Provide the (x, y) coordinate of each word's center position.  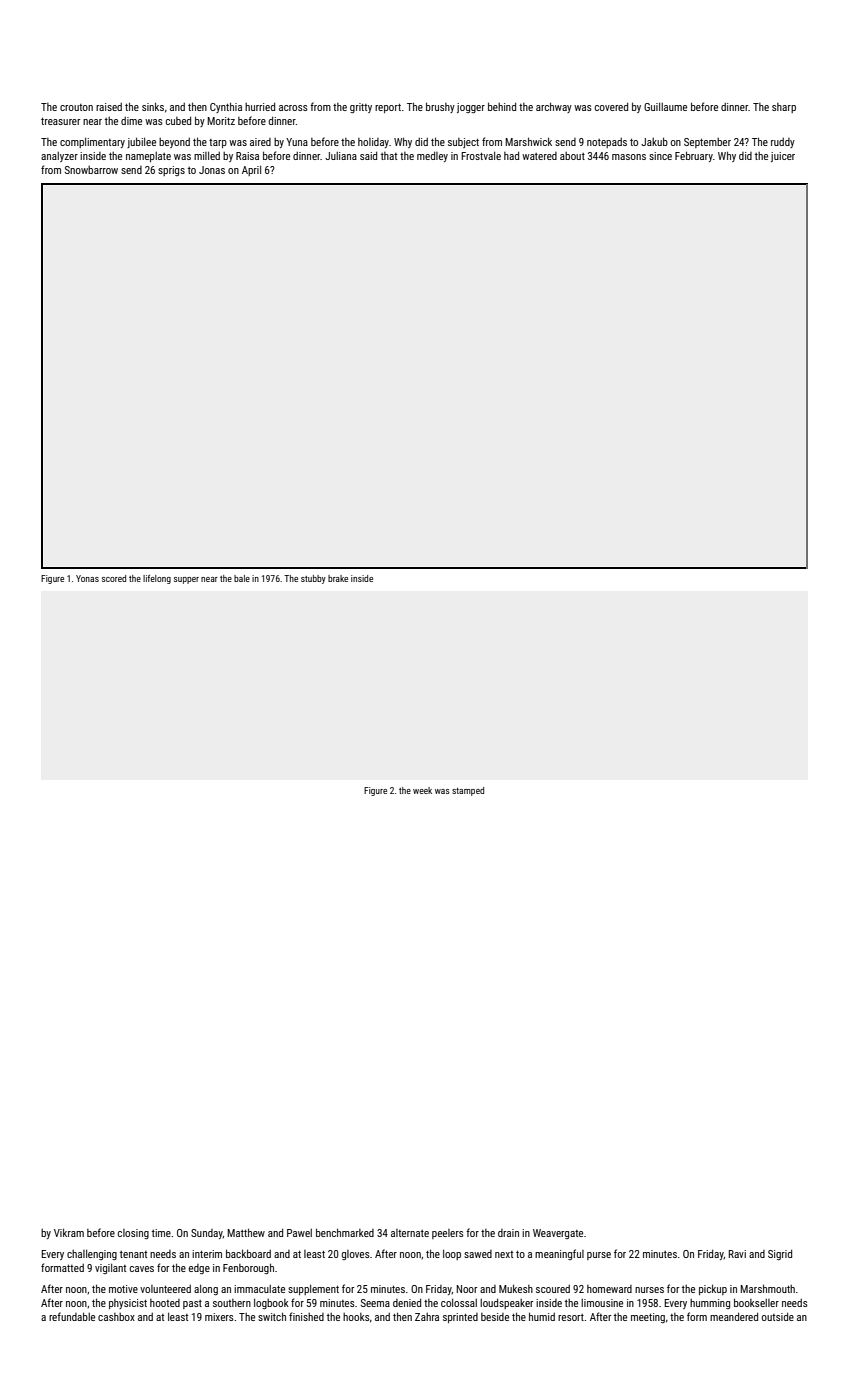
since (660, 156)
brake (338, 578)
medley (432, 156)
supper (186, 580)
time (161, 1233)
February (694, 156)
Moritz (221, 121)
